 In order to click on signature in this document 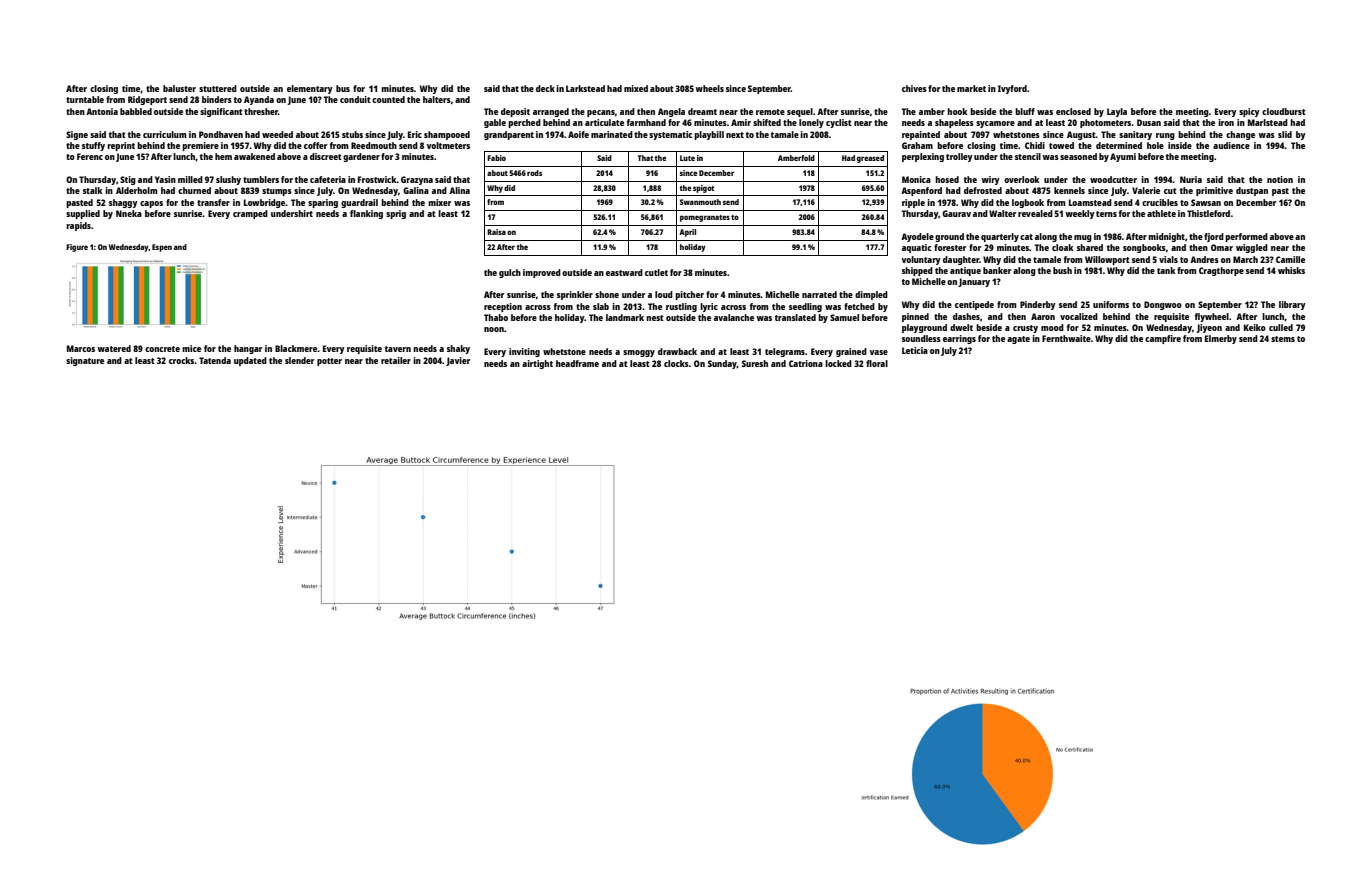, I will do `click(85, 361)`.
